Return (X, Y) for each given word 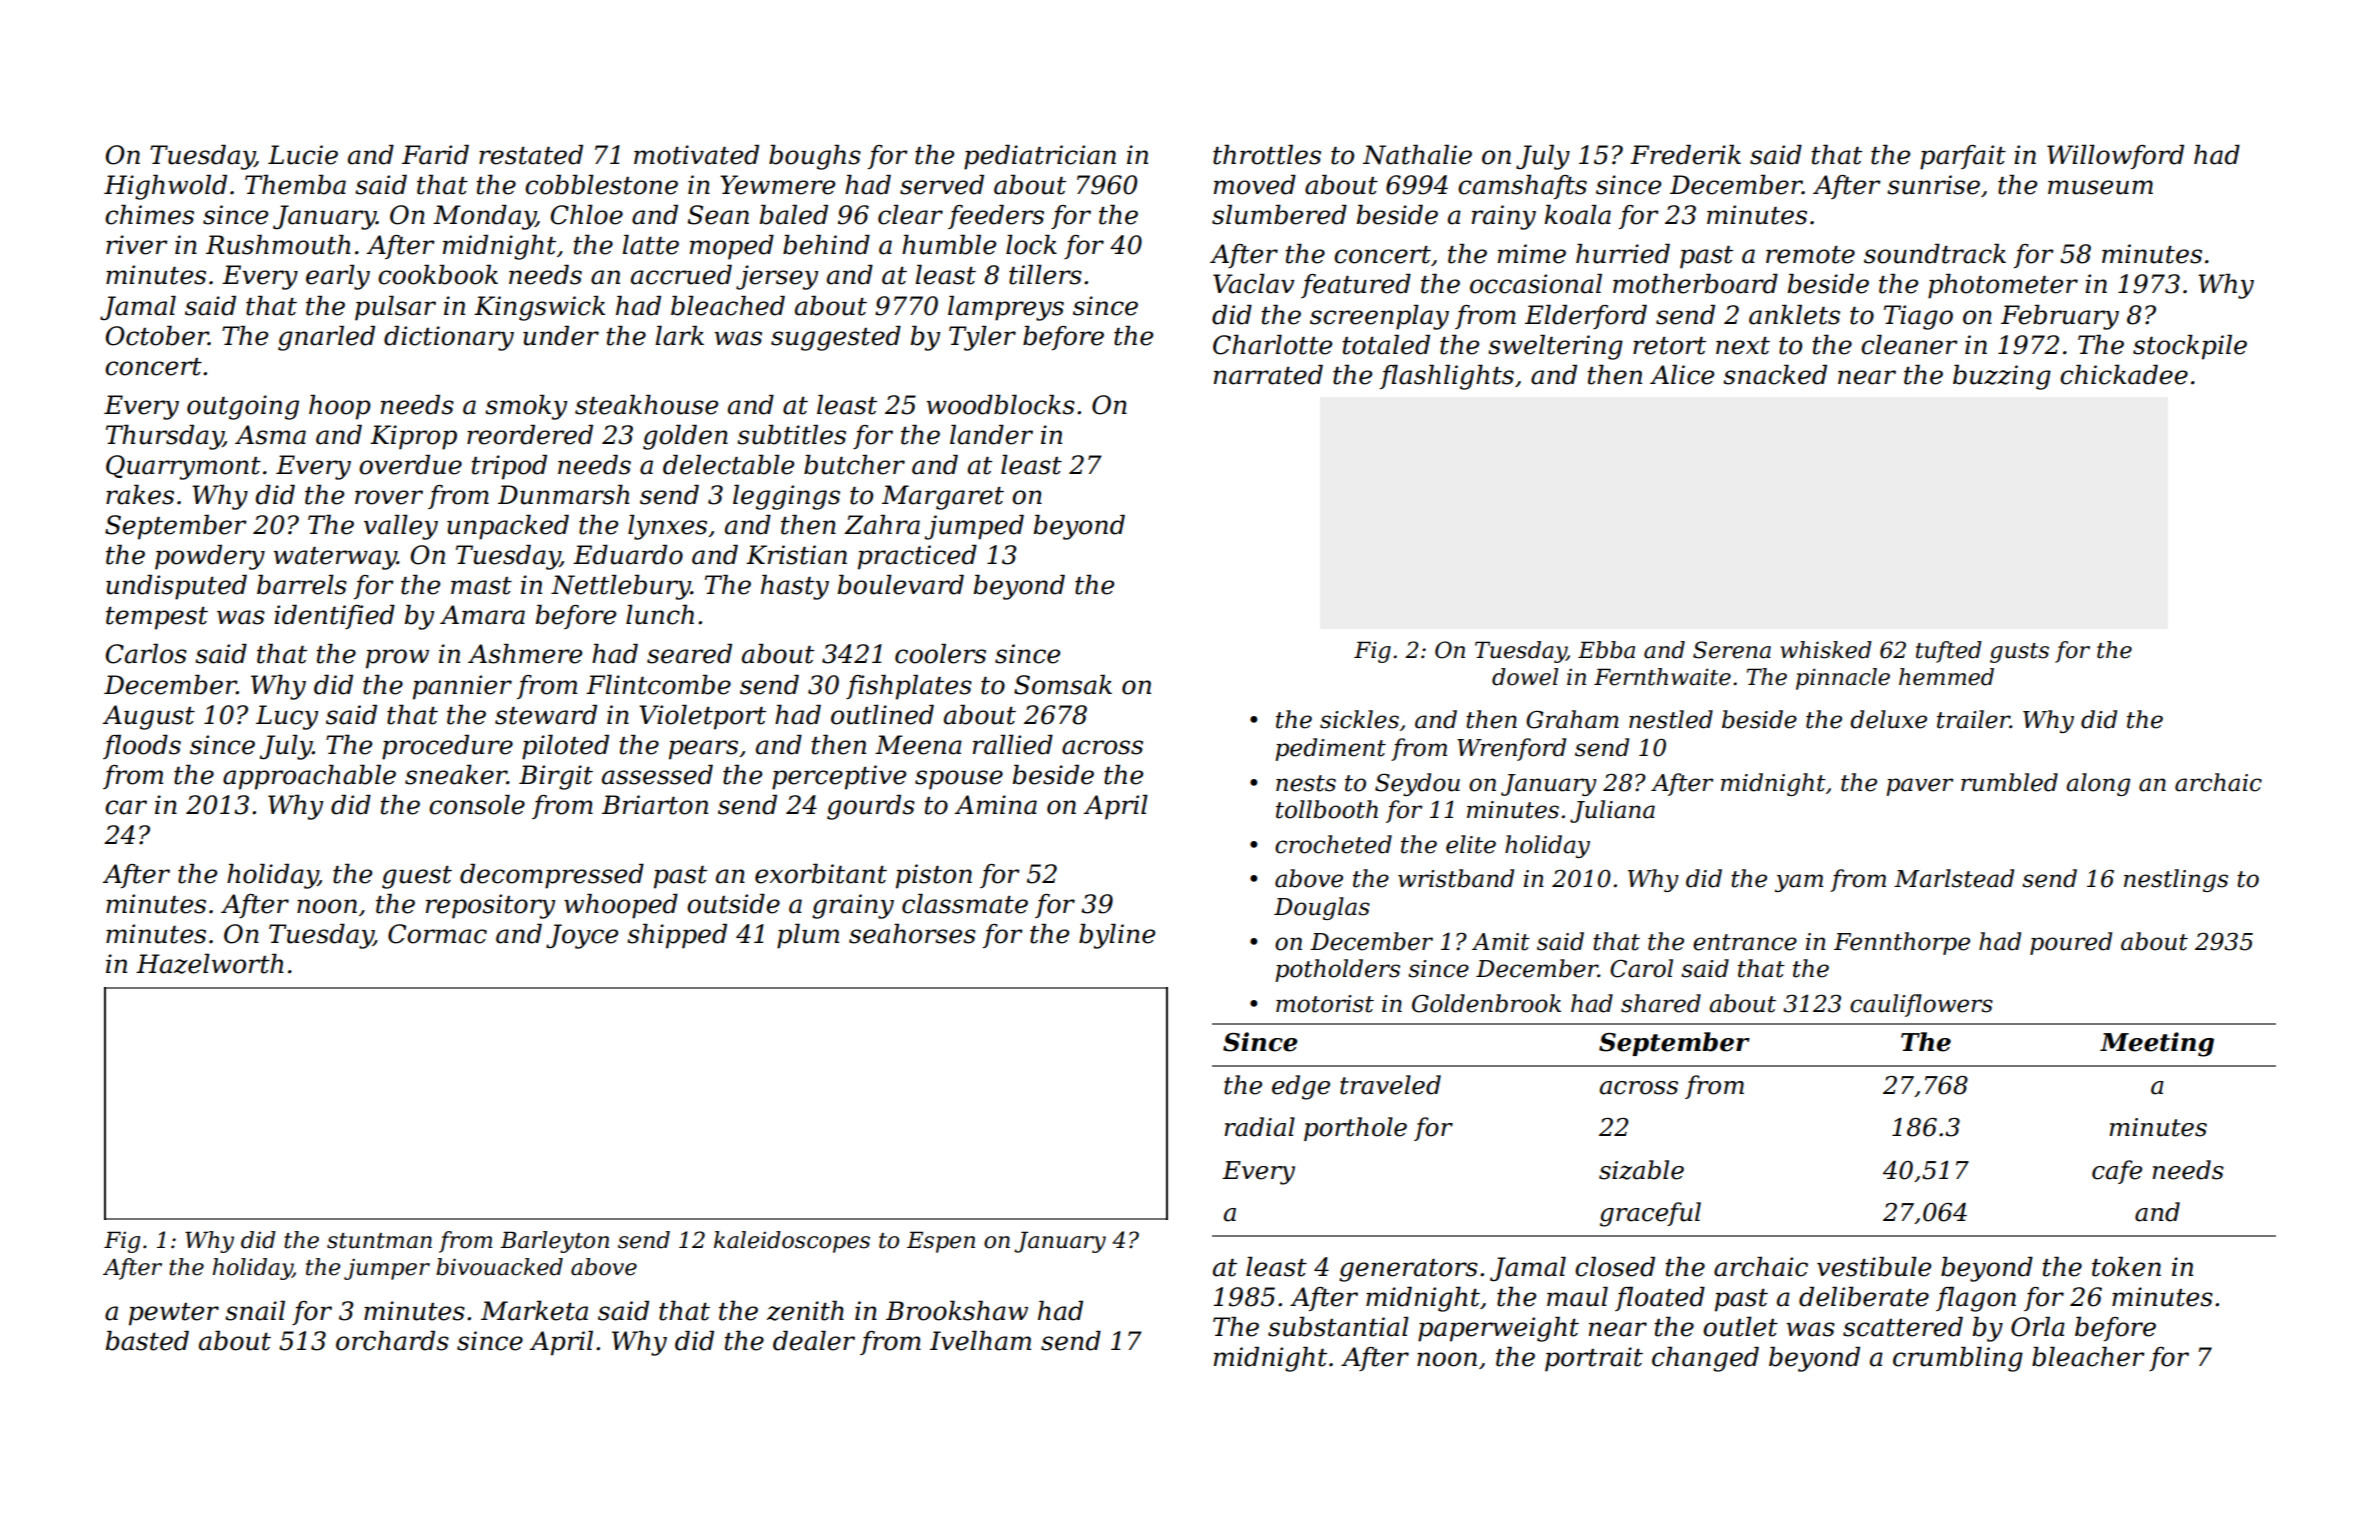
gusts (2019, 653)
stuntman (379, 1241)
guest (417, 877)
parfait (1963, 157)
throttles (1267, 155)
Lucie (303, 155)
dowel (1525, 677)
